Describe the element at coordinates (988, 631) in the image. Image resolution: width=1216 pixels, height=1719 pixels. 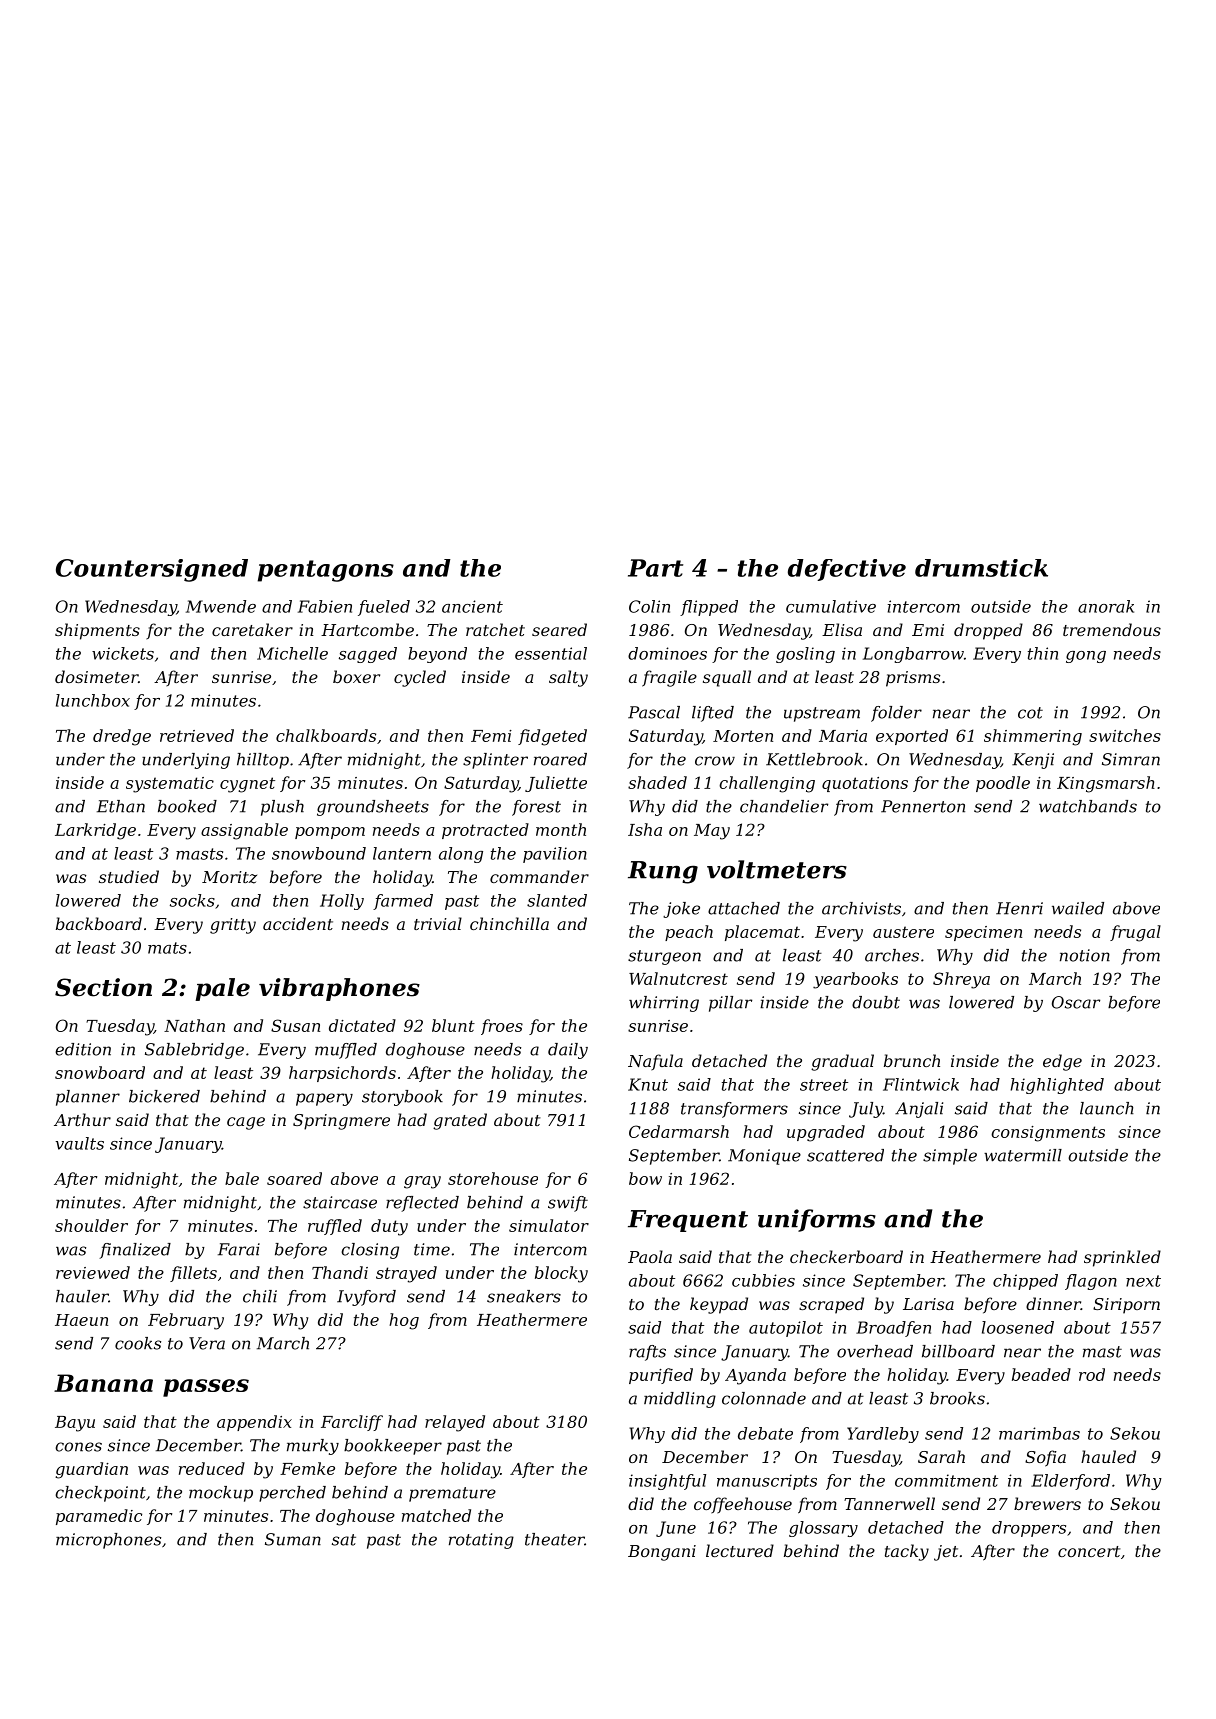
I see `dropped` at that location.
